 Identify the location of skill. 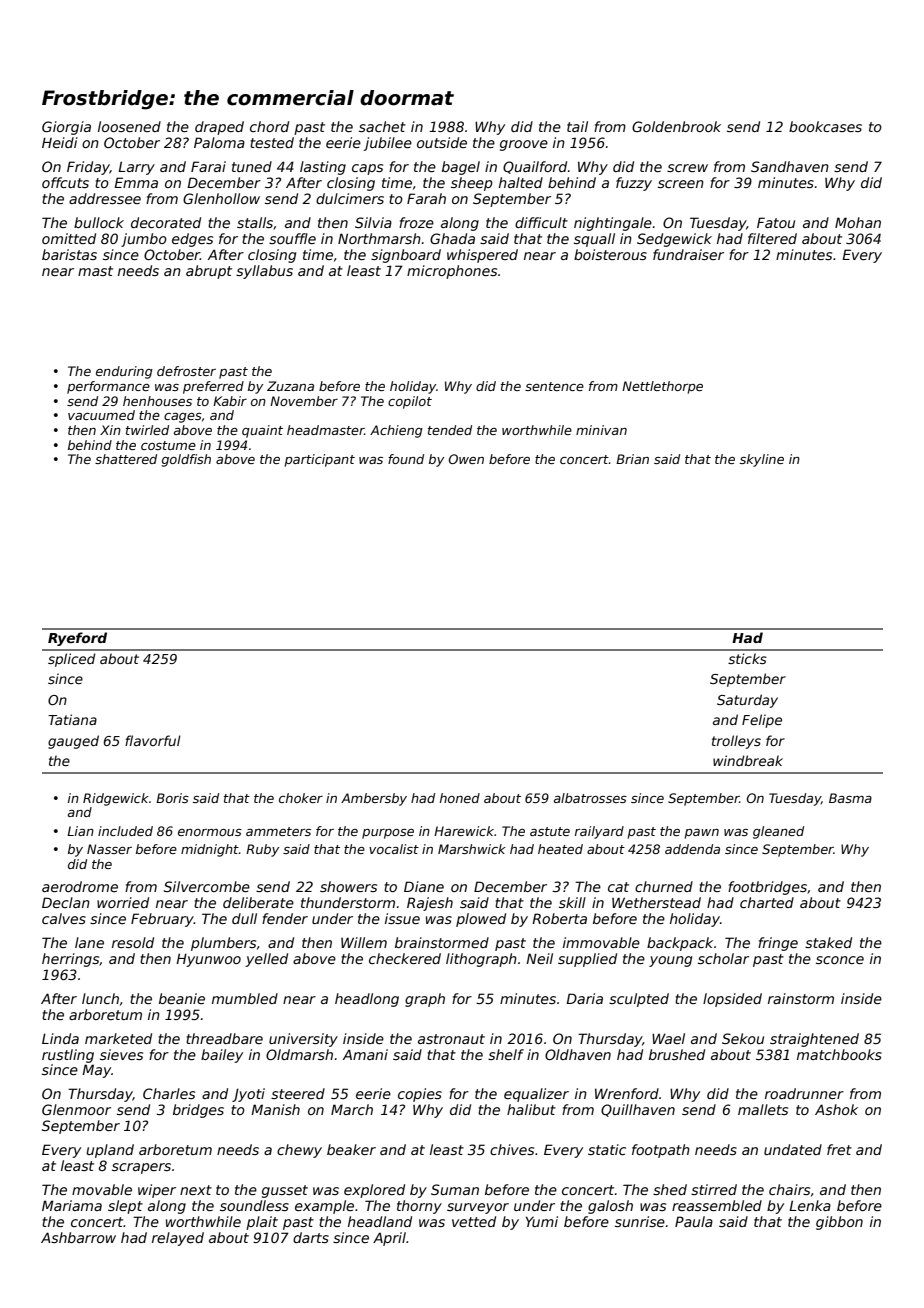
(572, 902).
